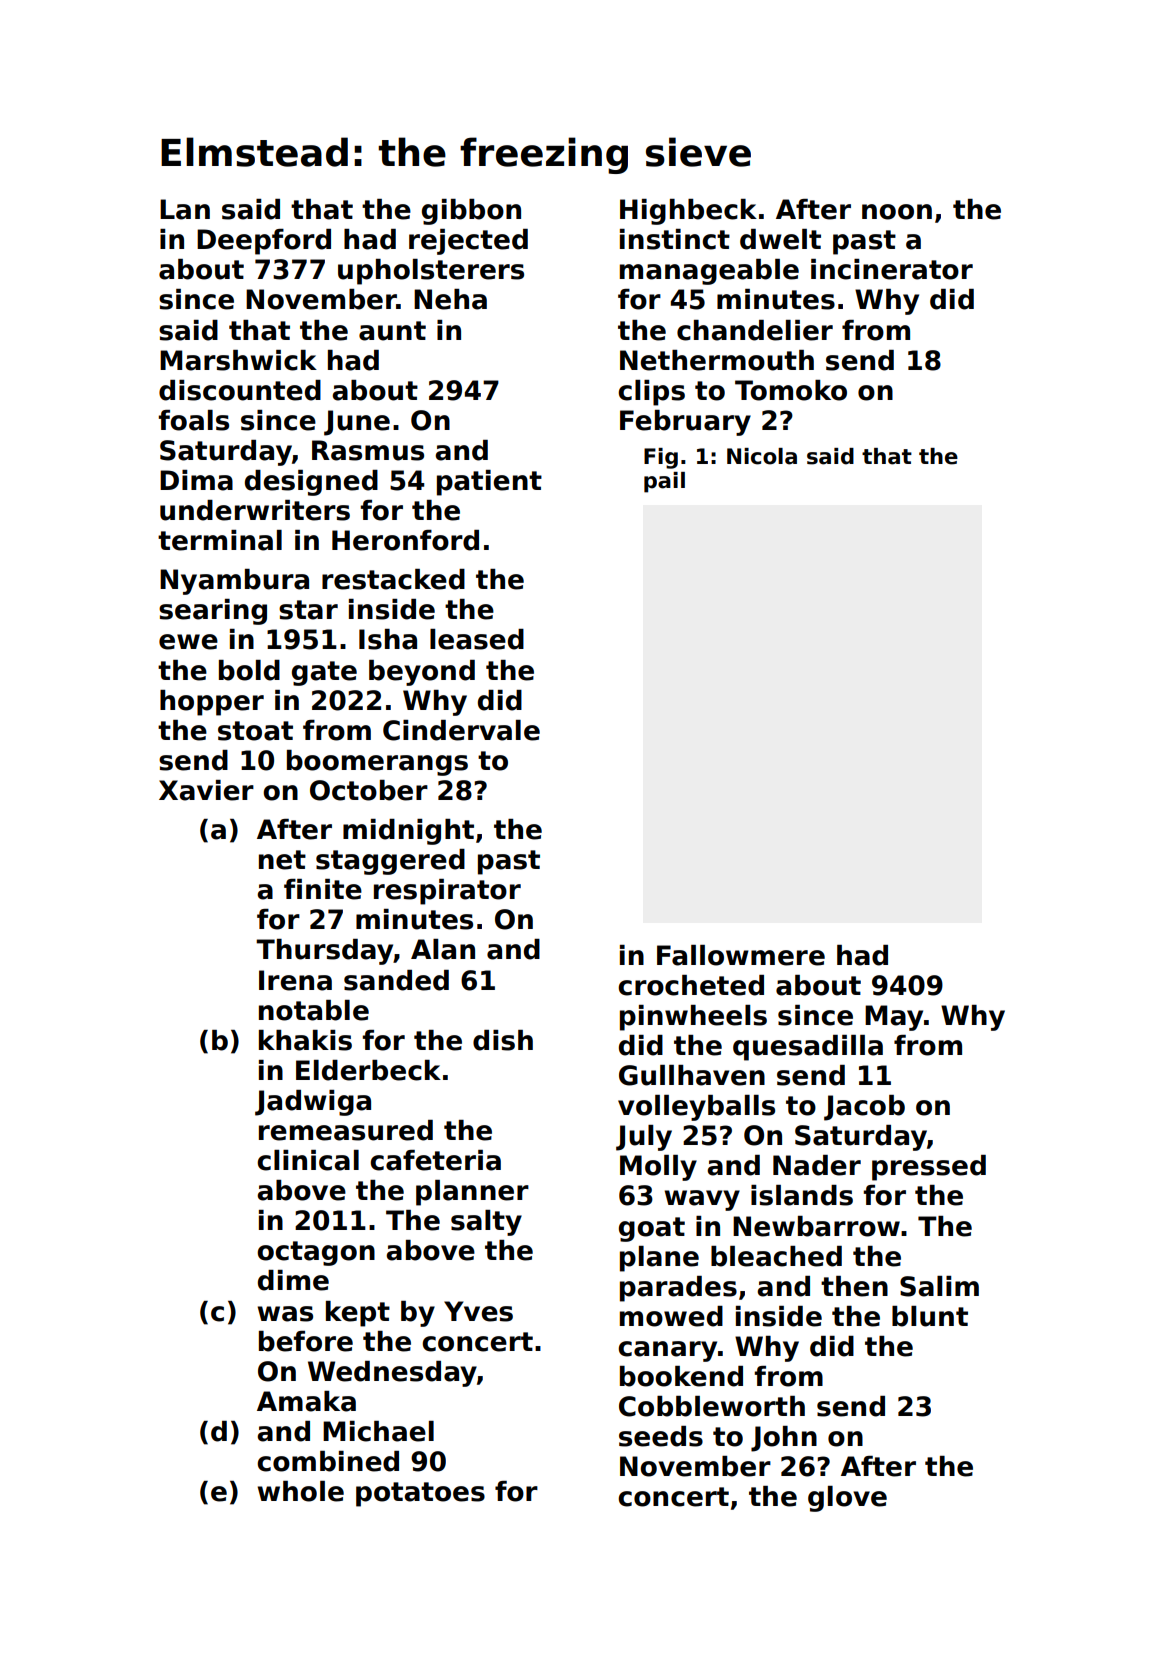 This document has height=1654, width=1165. Describe the element at coordinates (264, 242) in the document. I see `Deepford` at that location.
